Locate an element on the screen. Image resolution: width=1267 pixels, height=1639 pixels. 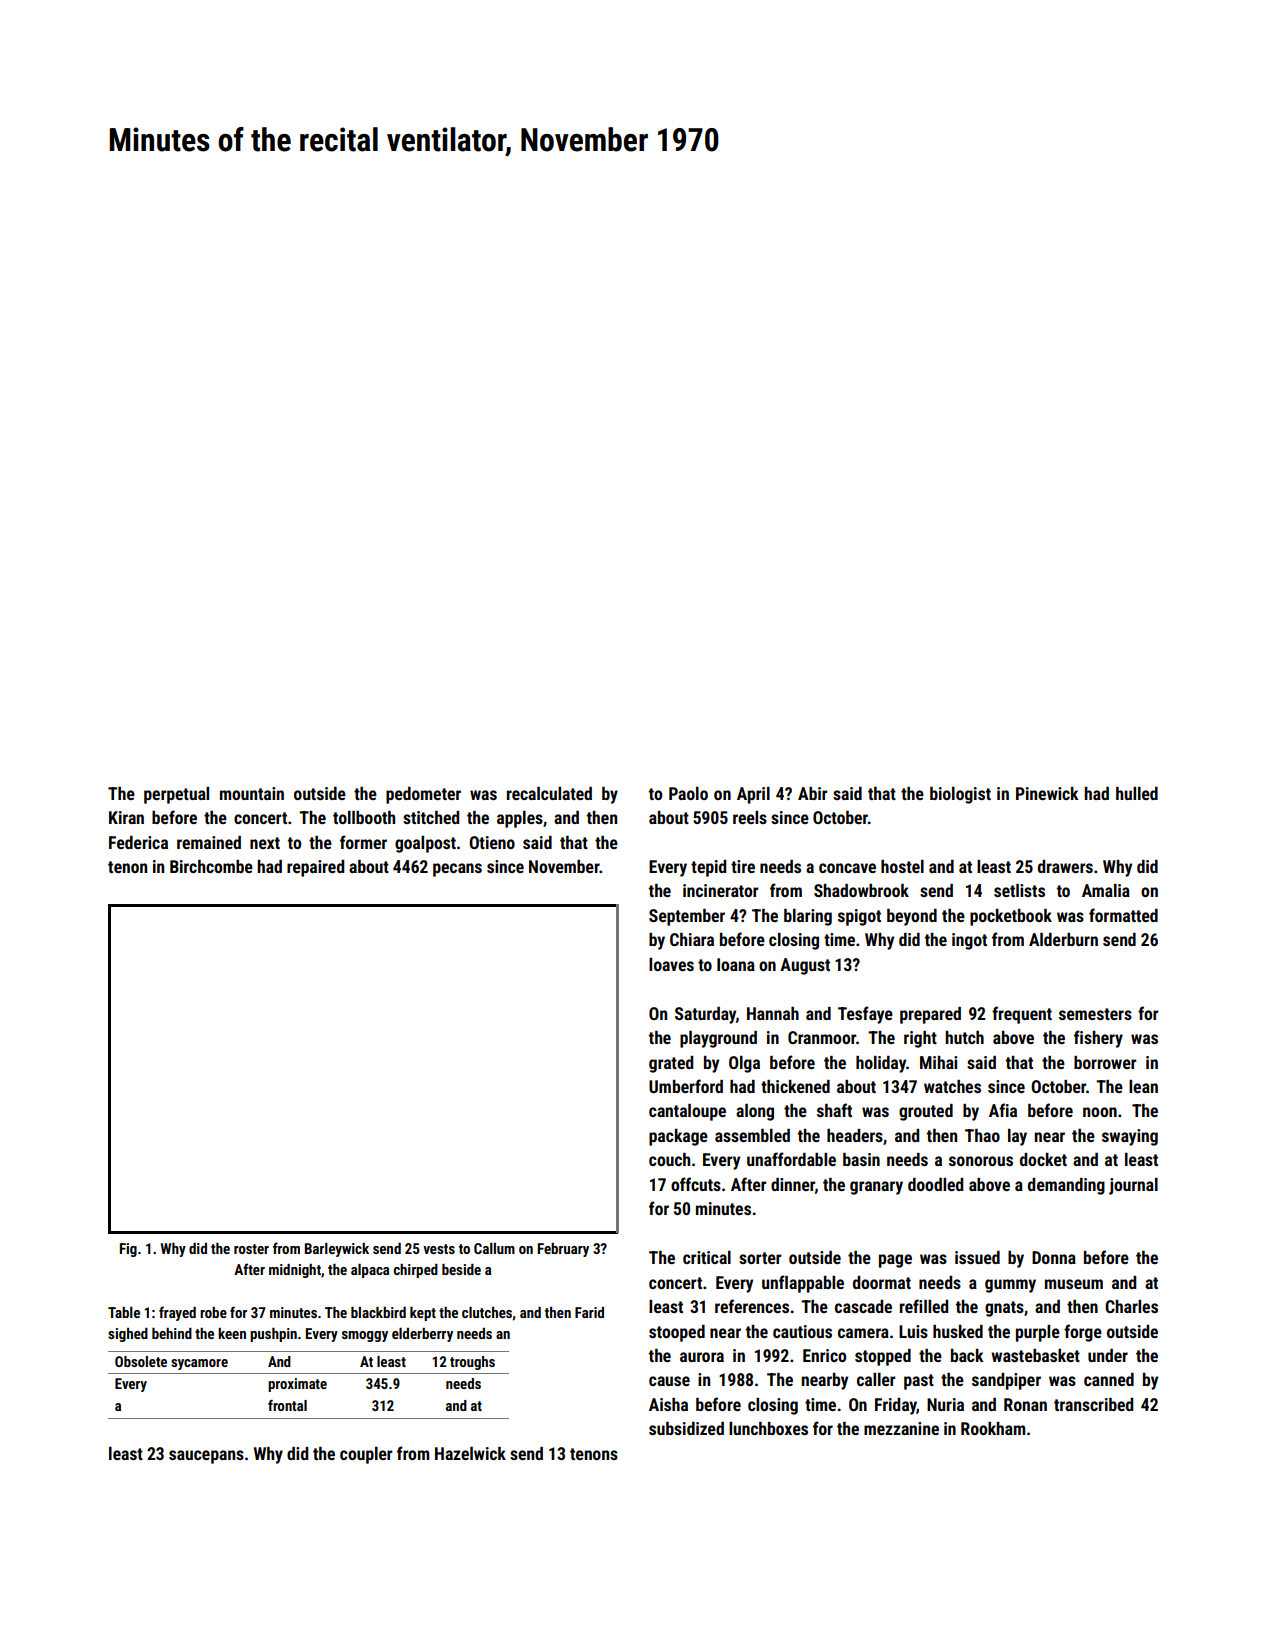
Birchcombe is located at coordinates (211, 866).
